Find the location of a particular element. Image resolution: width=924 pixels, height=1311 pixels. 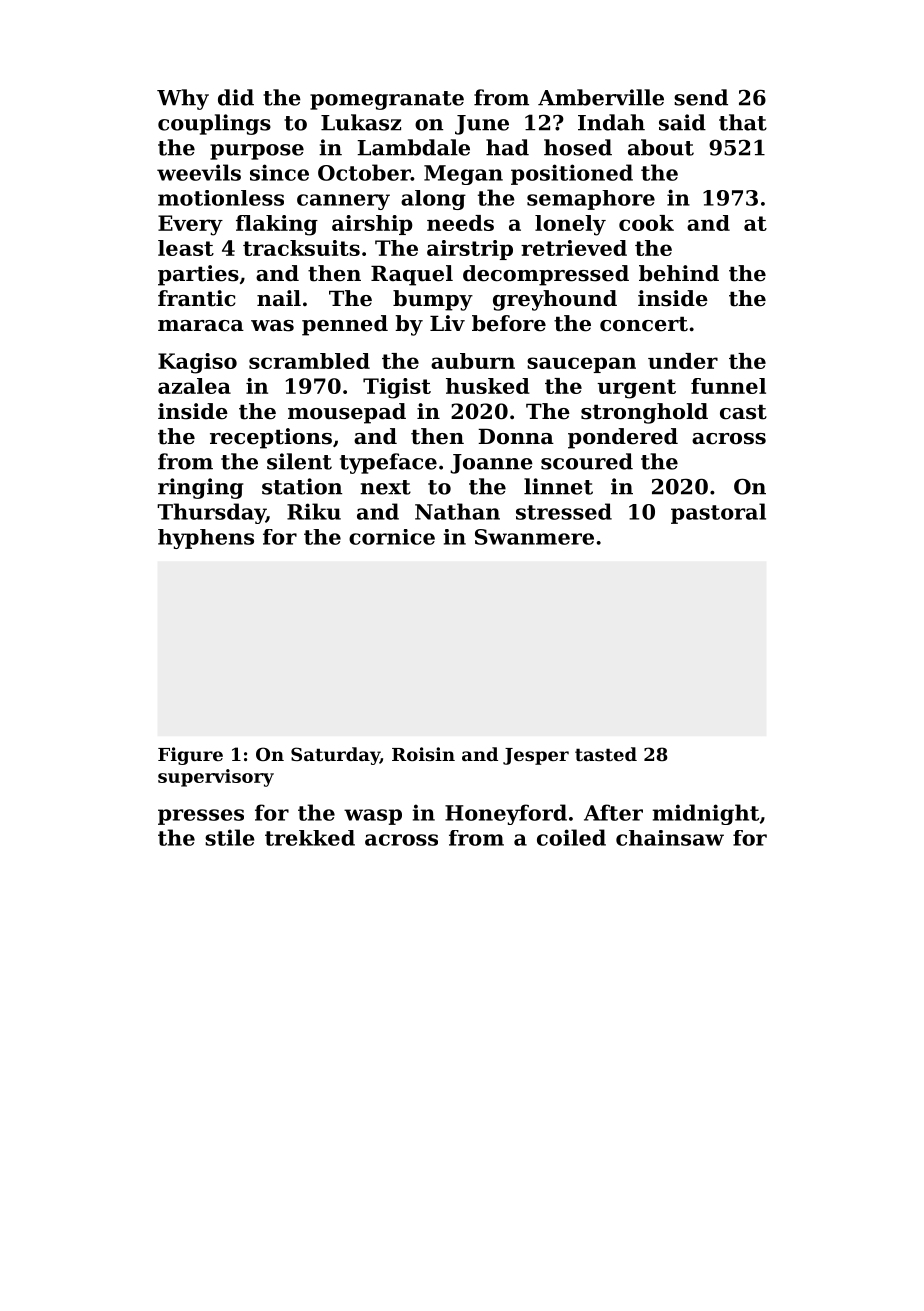

Why is located at coordinates (183, 99).
